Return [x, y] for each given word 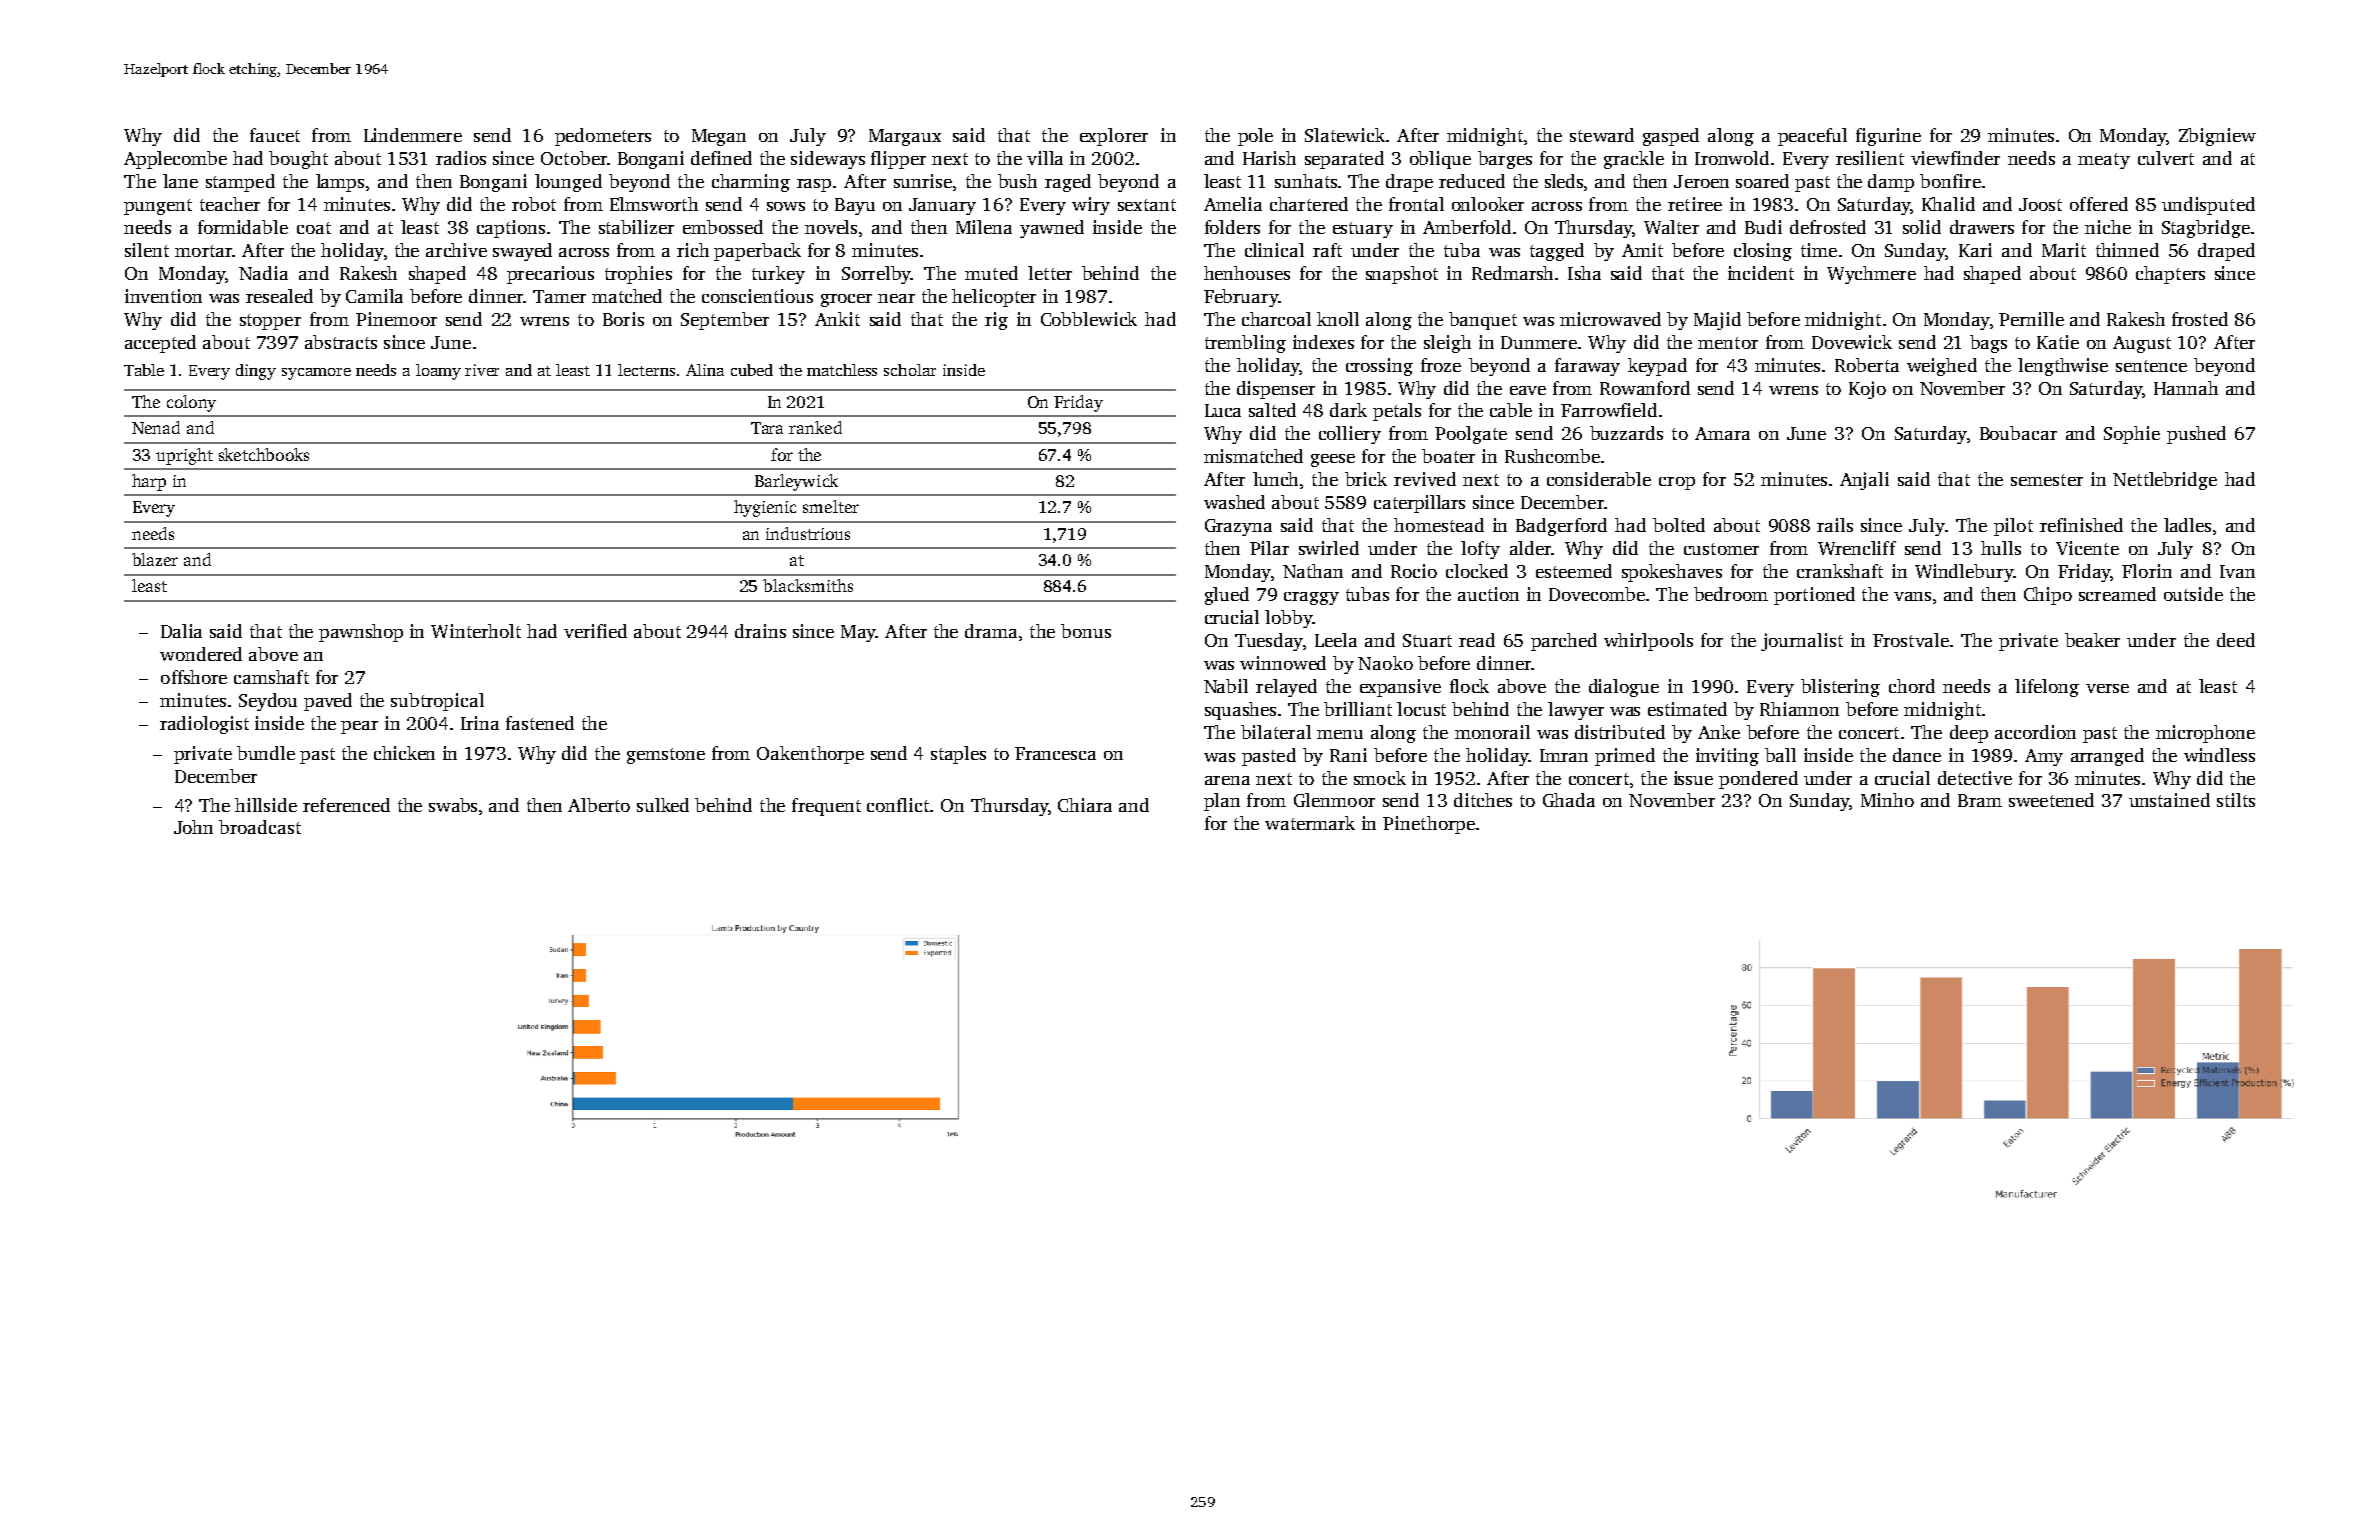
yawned [1052, 229]
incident [1761, 273]
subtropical [437, 702]
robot [534, 204]
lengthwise [2063, 367]
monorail [1492, 732]
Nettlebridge [2165, 481]
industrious [808, 533]
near [896, 298]
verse [2107, 688]
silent [147, 250]
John [193, 827]
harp [149, 482]
